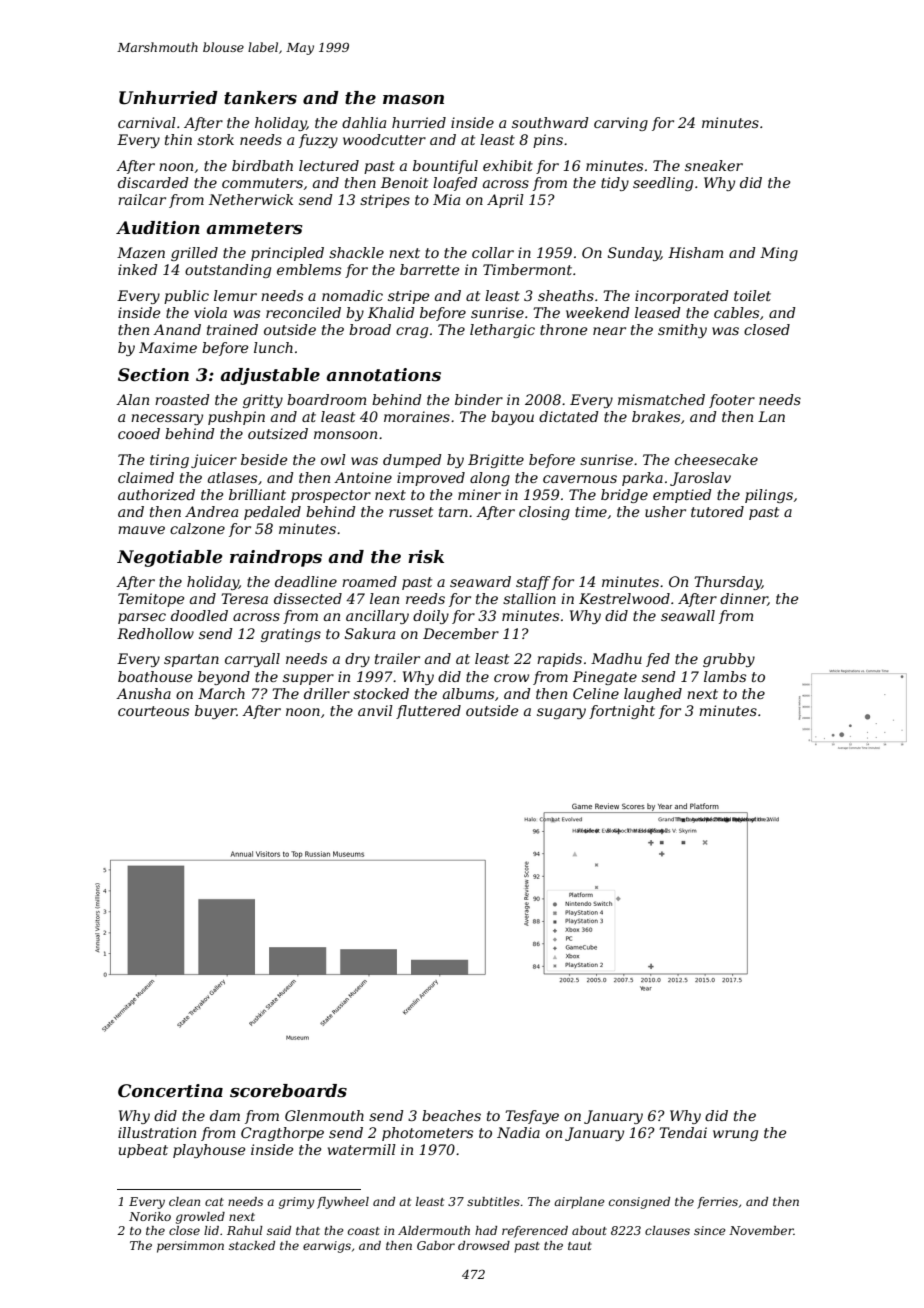 The height and width of the screenshot is (1308, 924). What do you see at coordinates (225, 1115) in the screenshot?
I see `dam` at bounding box center [225, 1115].
